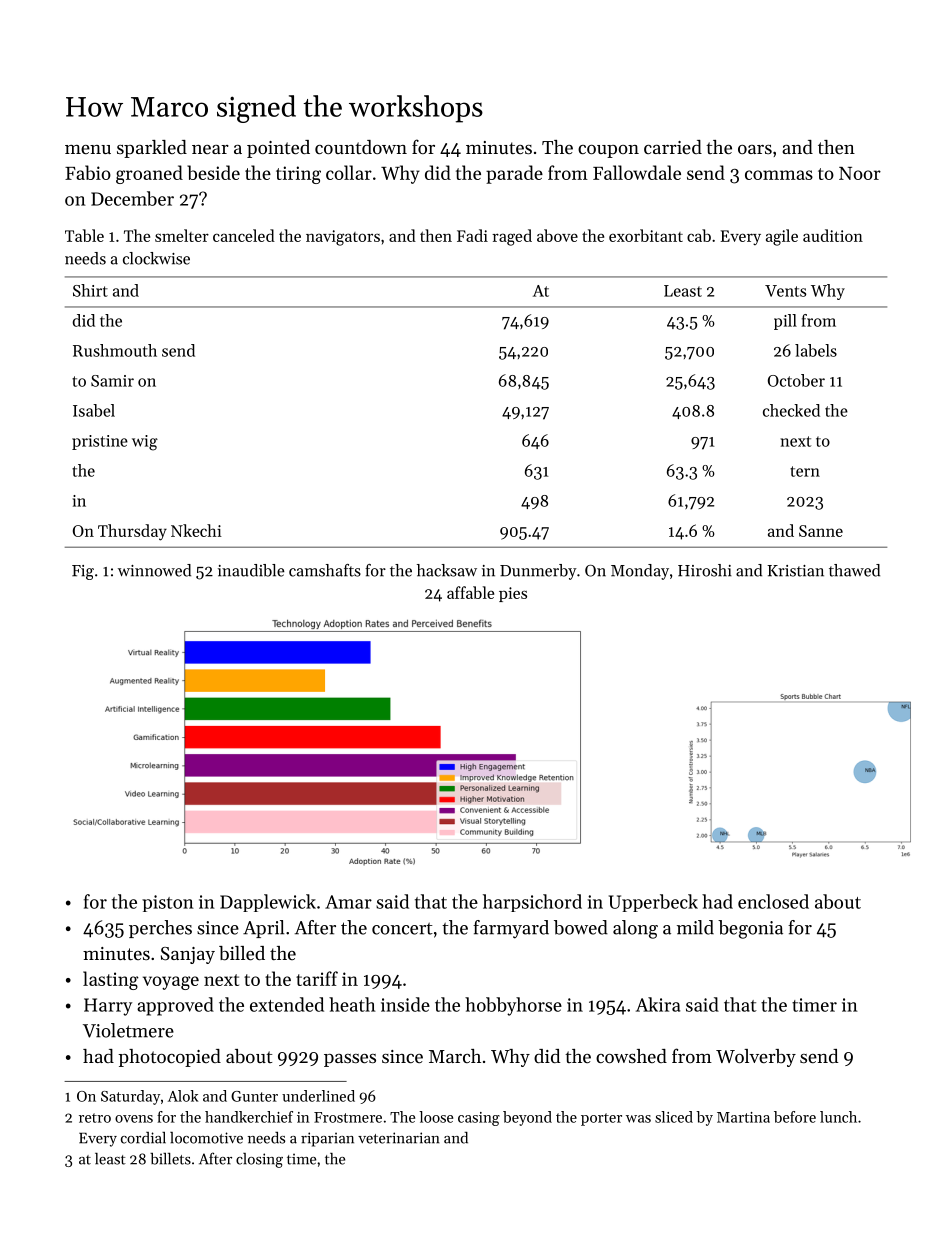  I want to click on tern, so click(805, 471).
